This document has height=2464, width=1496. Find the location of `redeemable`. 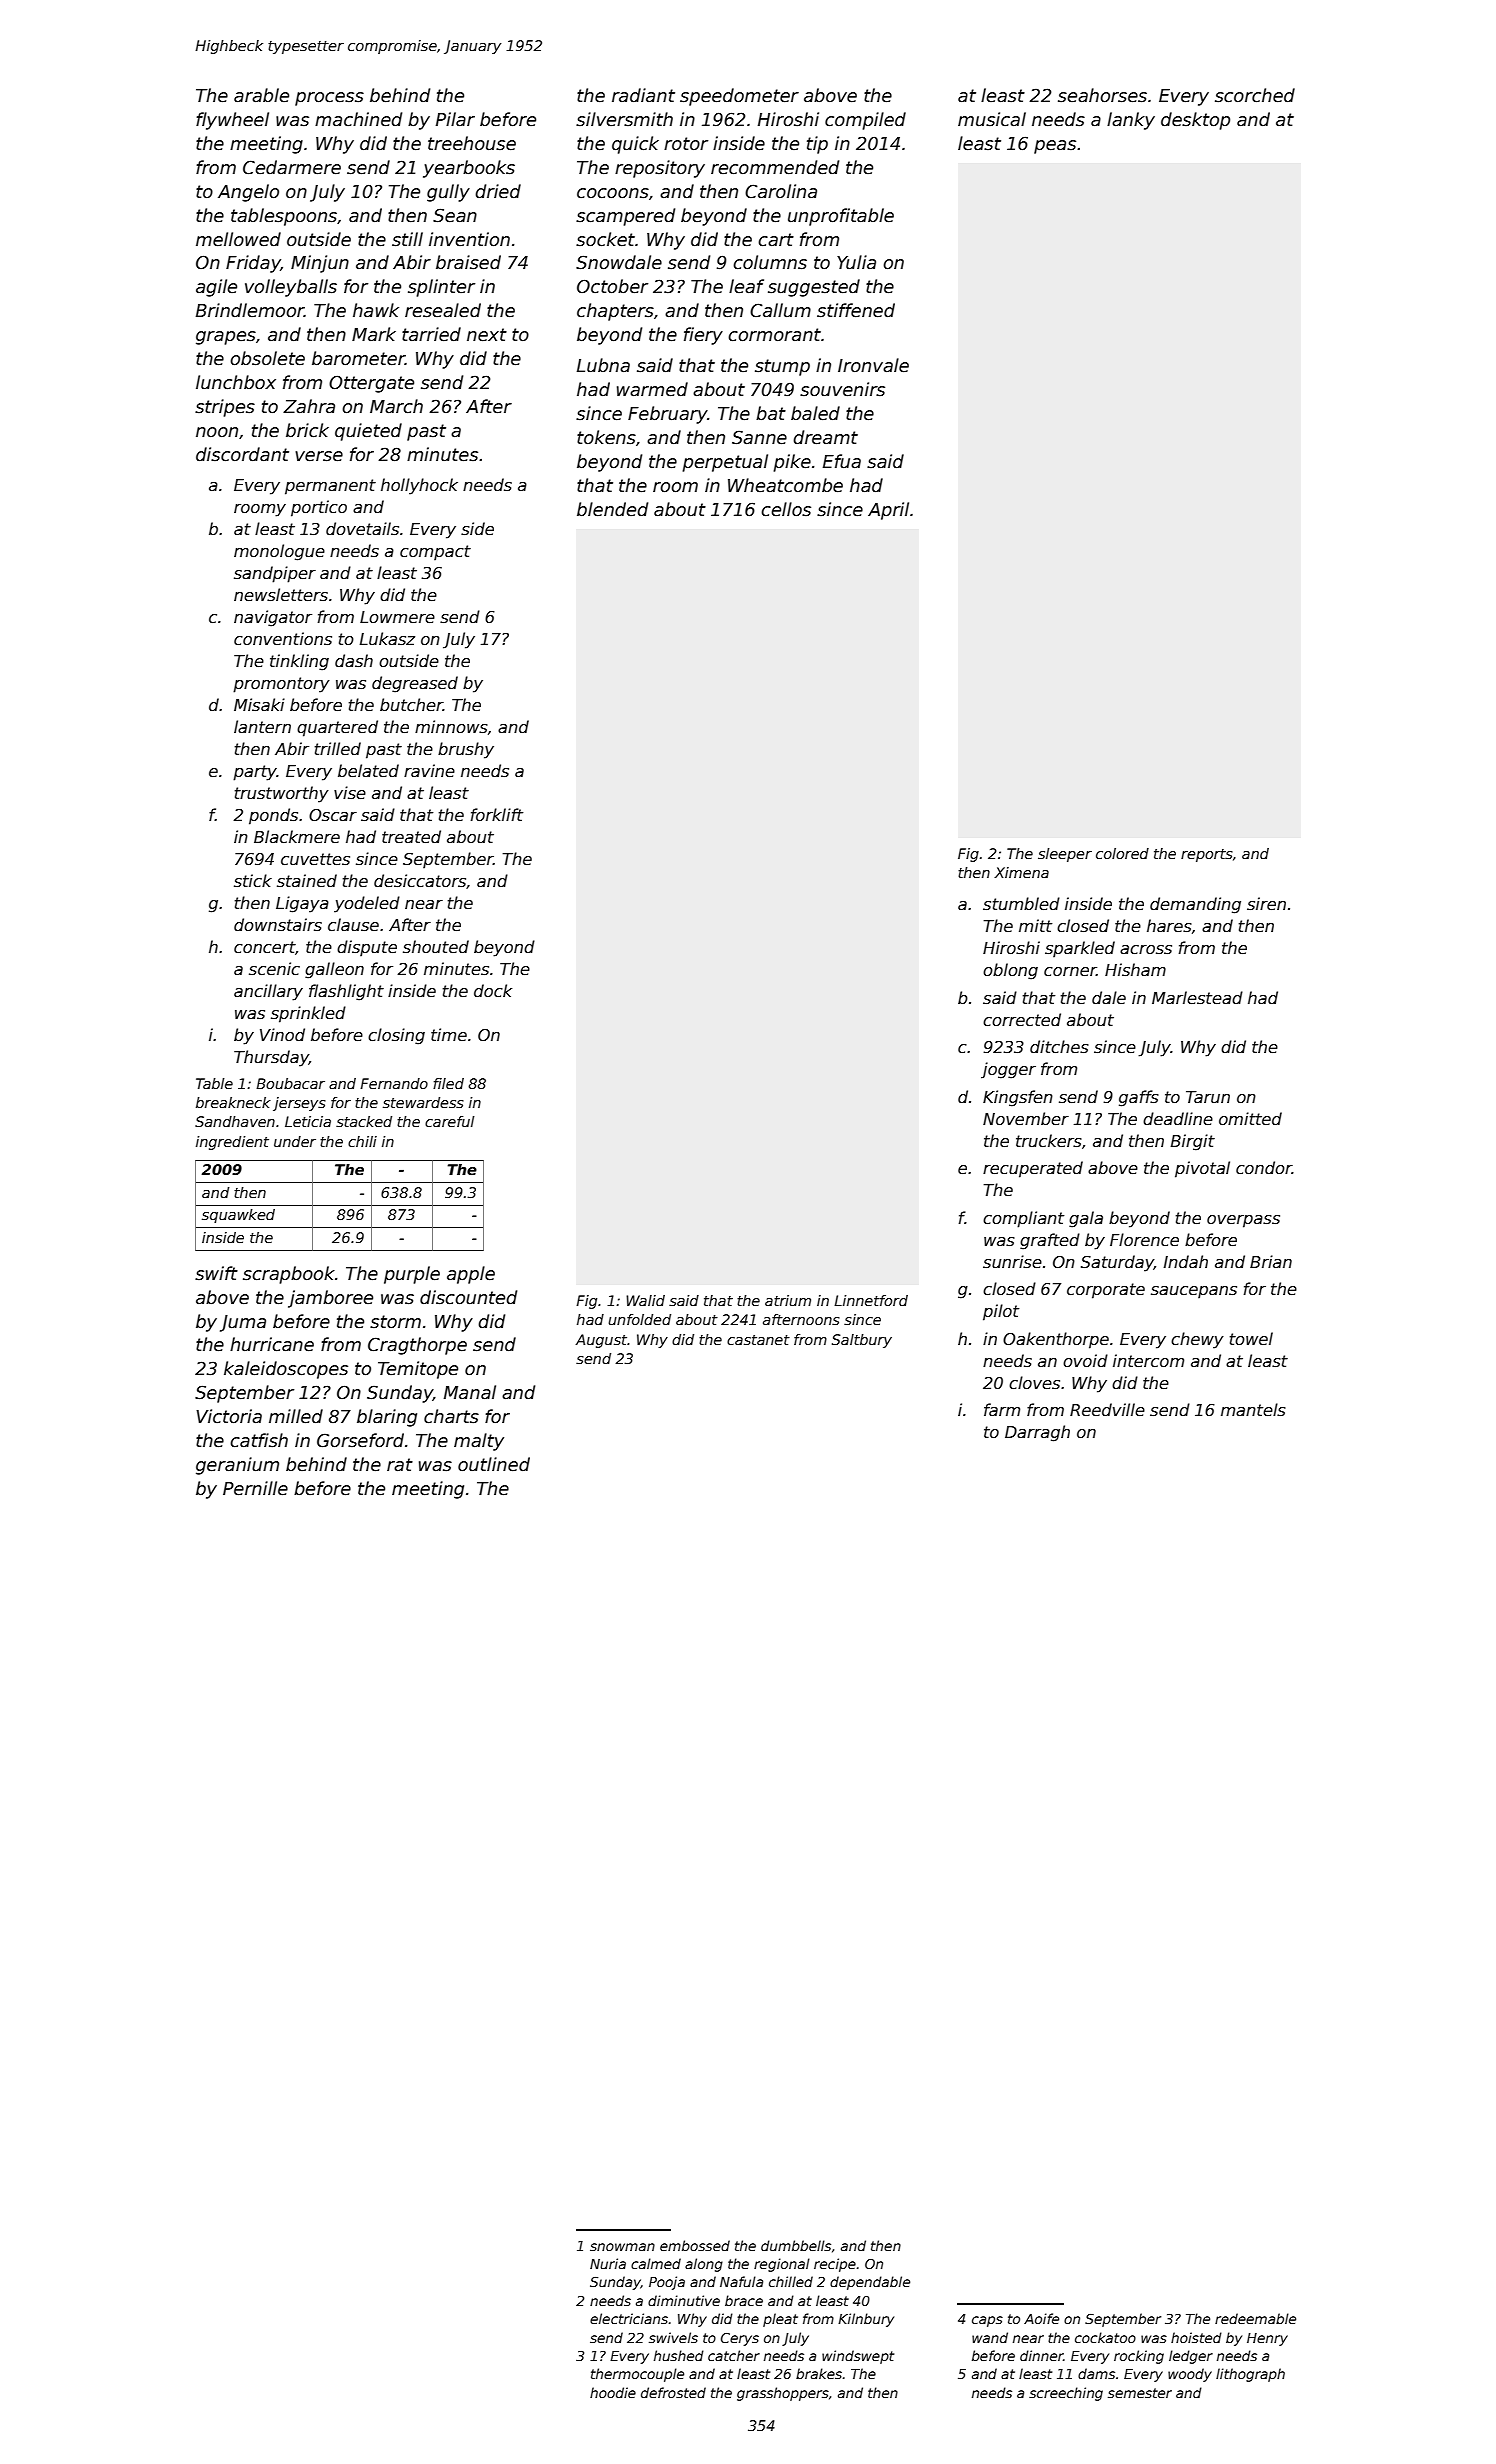

redeemable is located at coordinates (1255, 2318).
